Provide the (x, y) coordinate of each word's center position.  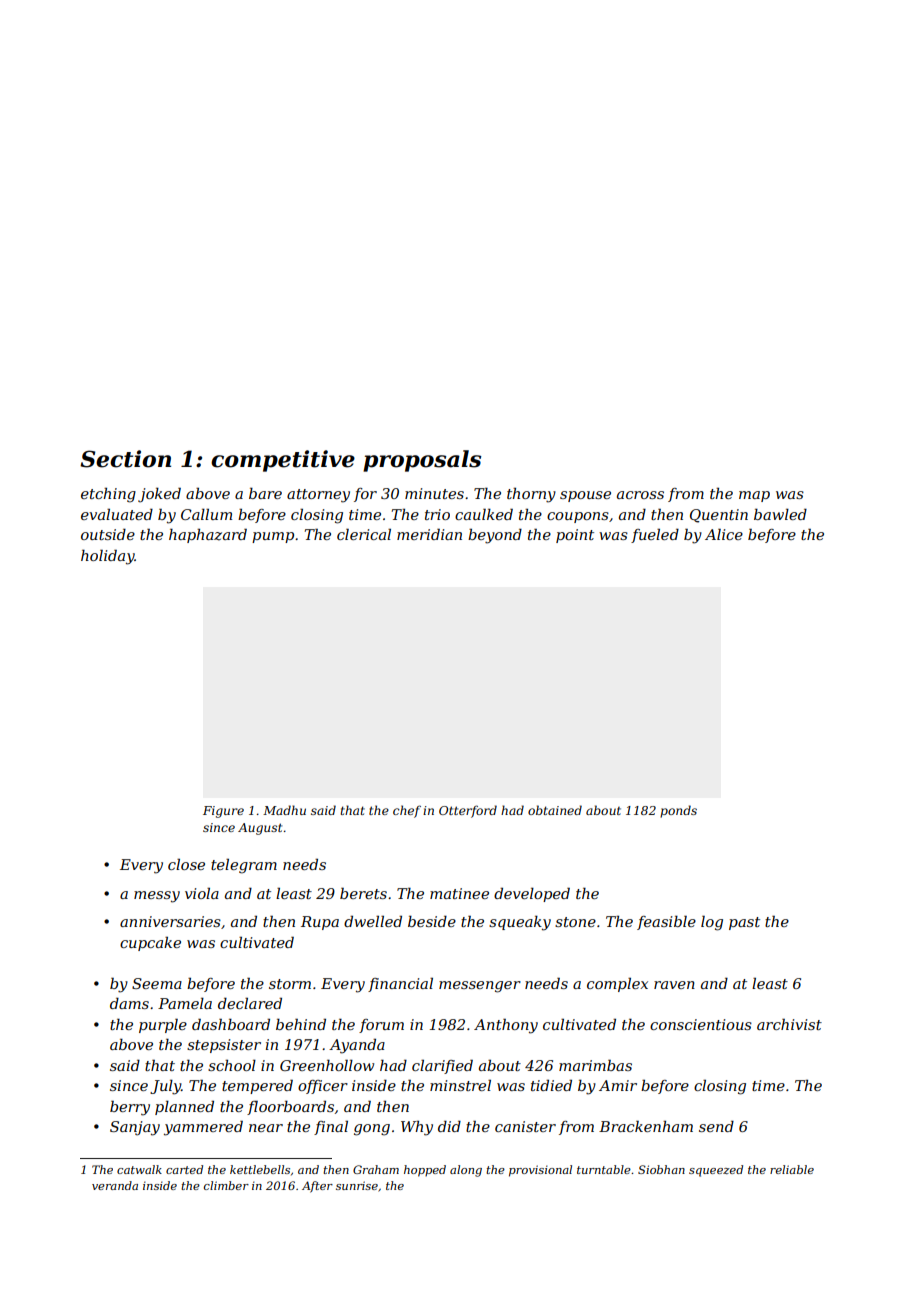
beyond (495, 536)
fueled (655, 535)
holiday (108, 557)
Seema (157, 983)
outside (108, 534)
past (744, 923)
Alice (724, 534)
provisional (540, 1171)
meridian (429, 534)
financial (400, 984)
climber (226, 1185)
